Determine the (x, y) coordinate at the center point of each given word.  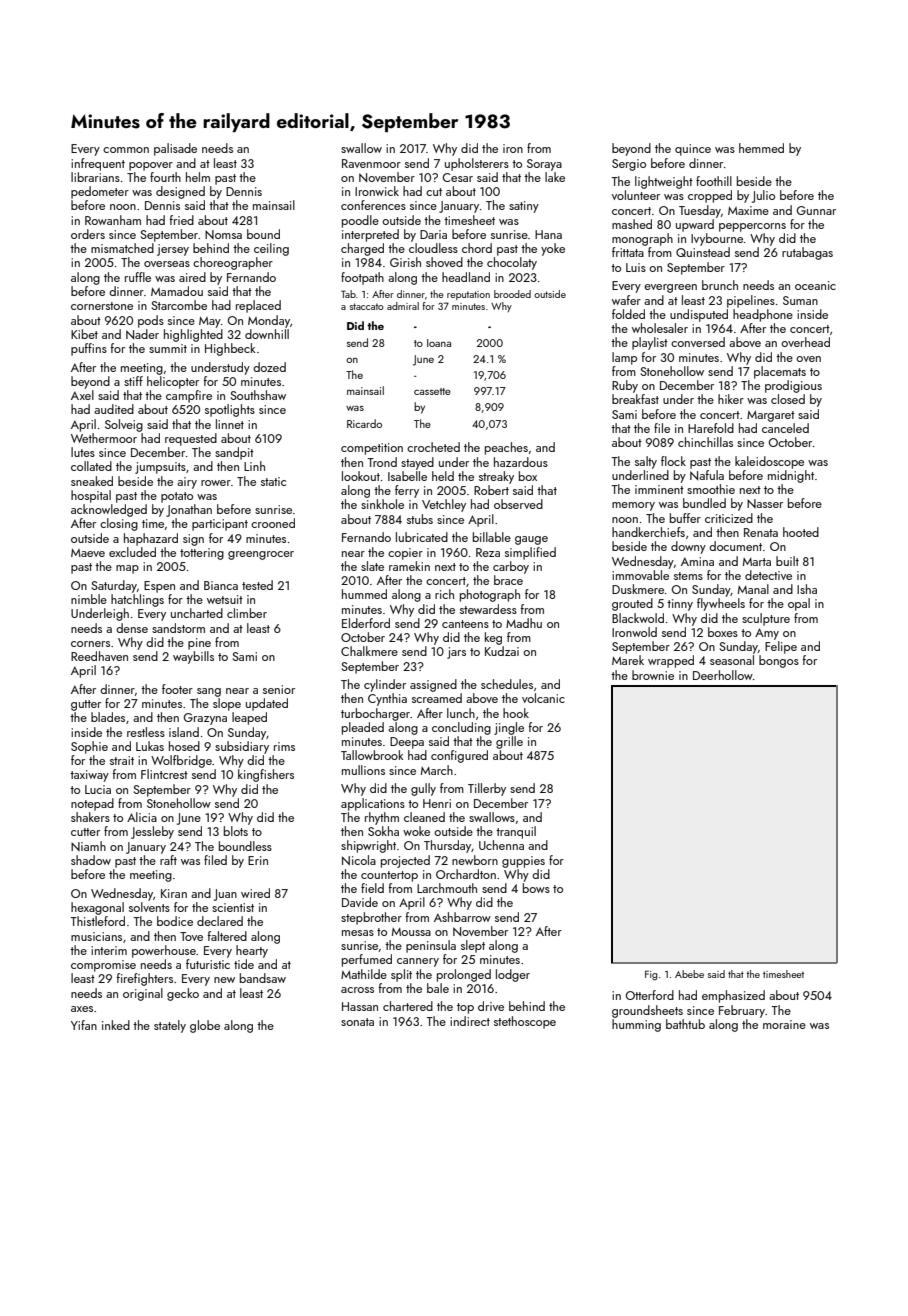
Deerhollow (723, 675)
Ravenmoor (371, 163)
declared (220, 921)
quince (693, 150)
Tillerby (487, 789)
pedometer (100, 192)
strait (122, 760)
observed (518, 504)
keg (493, 638)
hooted (801, 532)
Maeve (88, 553)
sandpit (234, 453)
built (787, 561)
